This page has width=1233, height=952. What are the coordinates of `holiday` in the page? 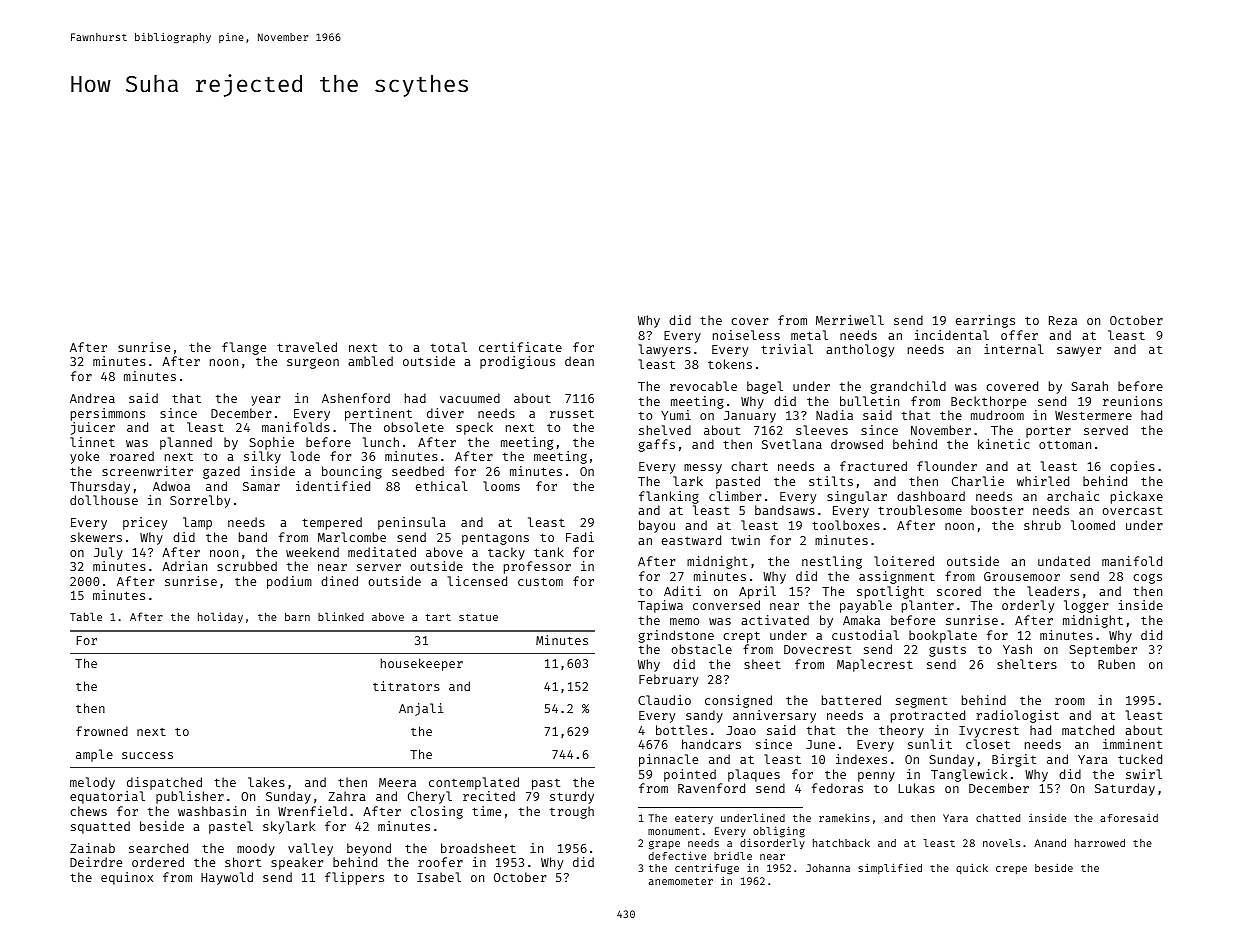 It's located at (220, 617).
